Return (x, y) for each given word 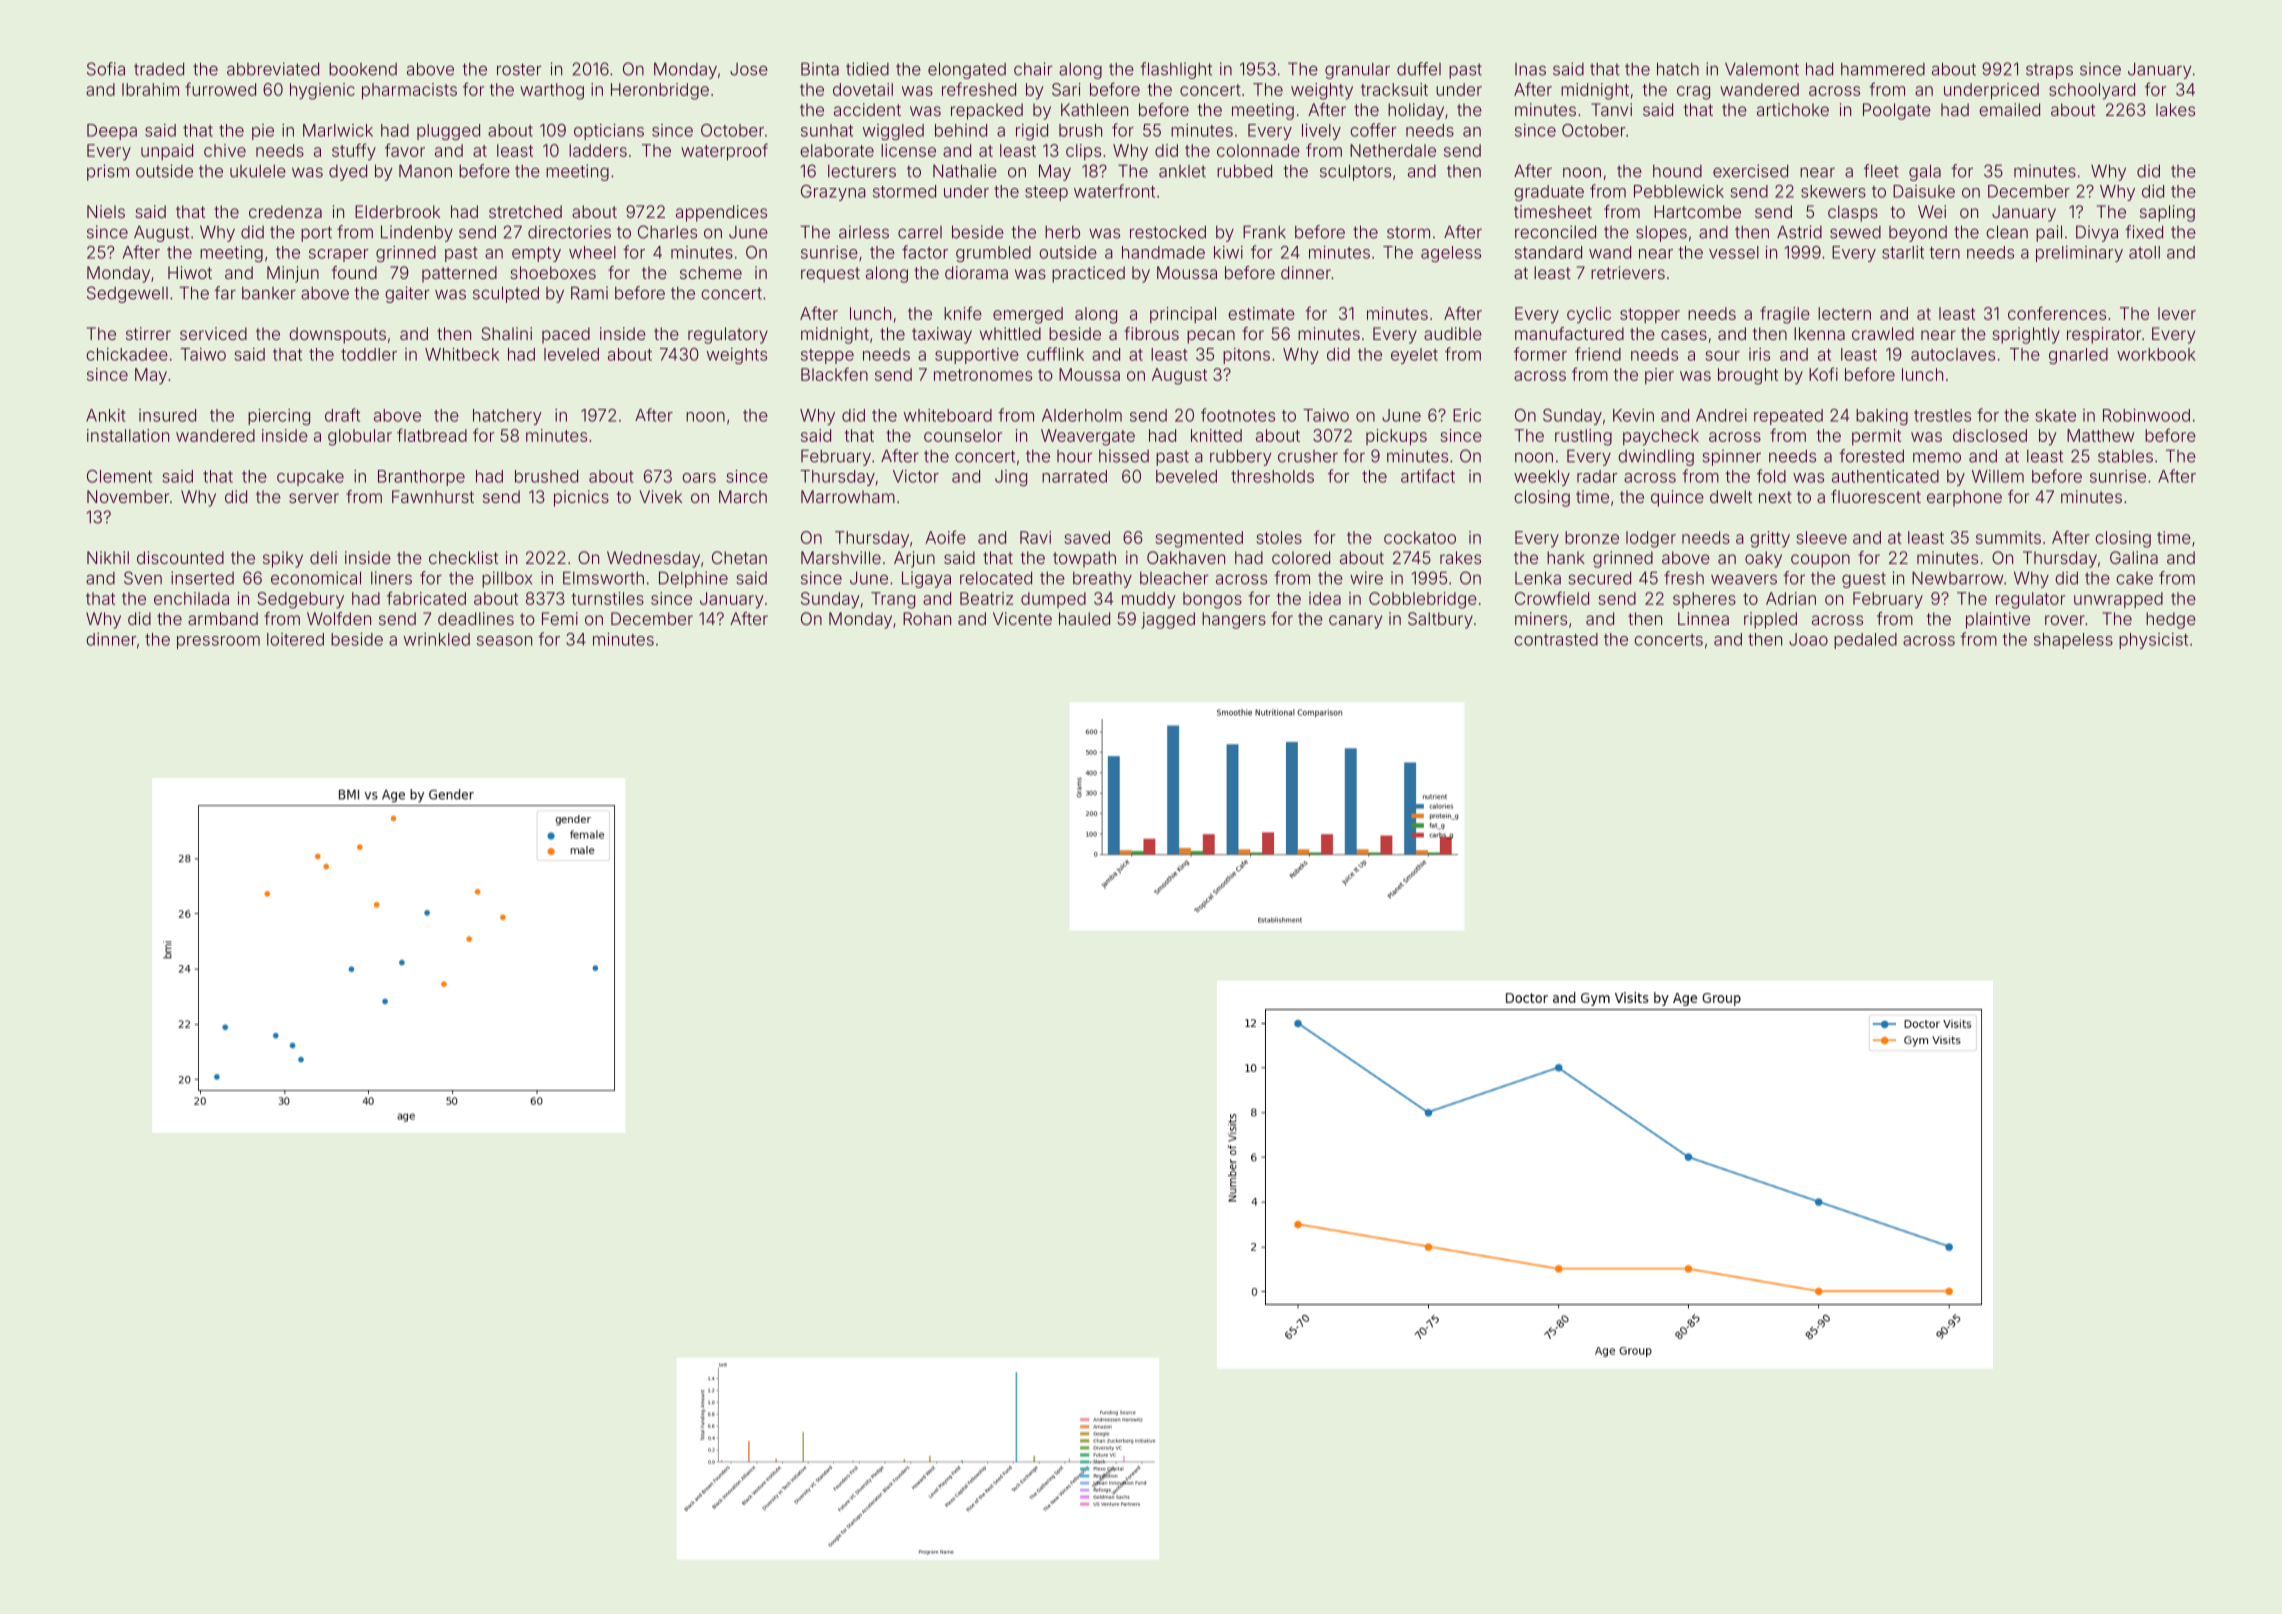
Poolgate (1897, 111)
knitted (1216, 435)
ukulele (258, 171)
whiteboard (948, 415)
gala (1925, 172)
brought (1748, 376)
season (504, 641)
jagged (1168, 620)
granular (1357, 71)
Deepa (112, 132)
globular (360, 437)
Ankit (106, 415)
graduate (1549, 193)
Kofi (1823, 374)
